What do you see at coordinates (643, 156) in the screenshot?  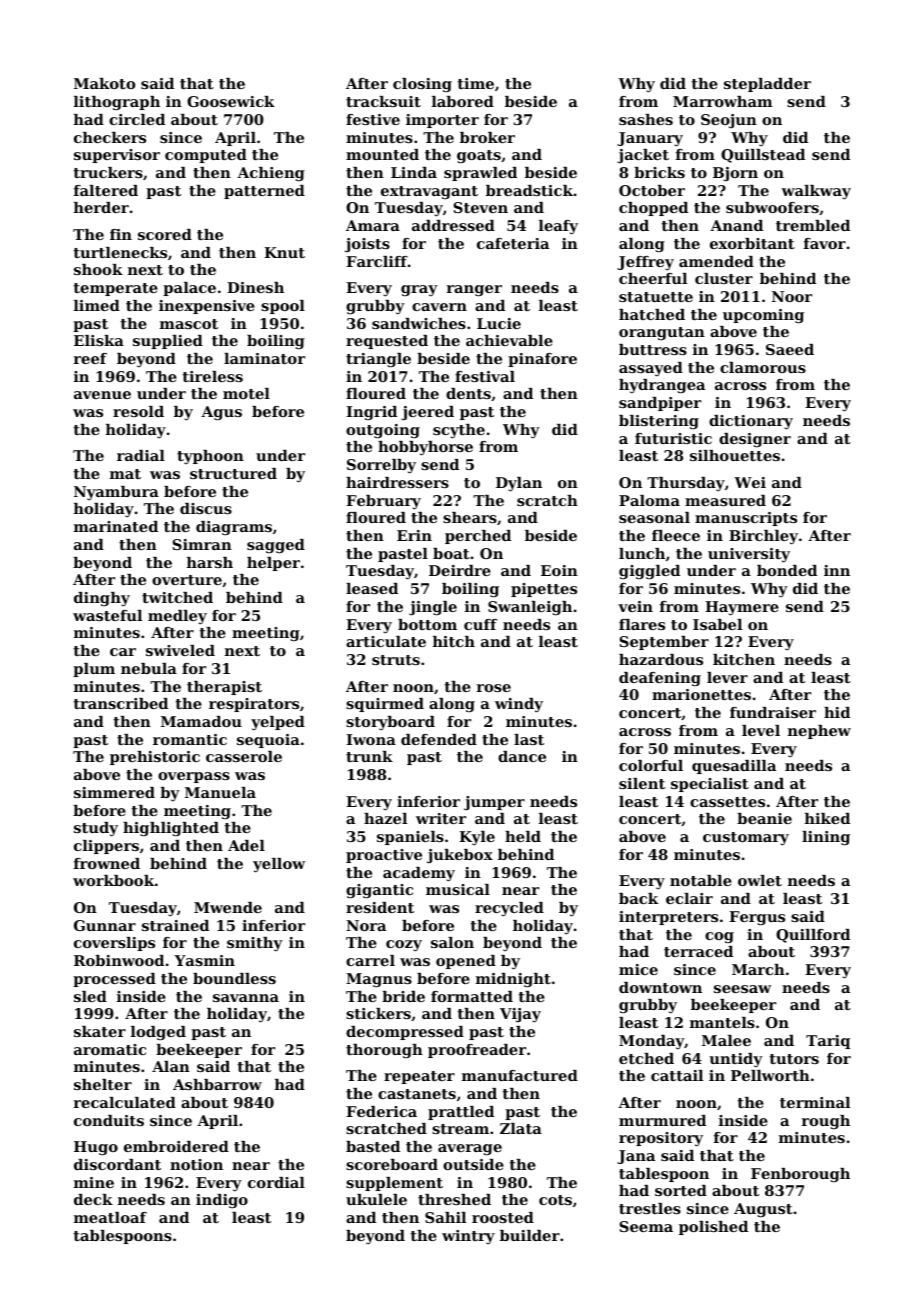 I see `jacket` at bounding box center [643, 156].
